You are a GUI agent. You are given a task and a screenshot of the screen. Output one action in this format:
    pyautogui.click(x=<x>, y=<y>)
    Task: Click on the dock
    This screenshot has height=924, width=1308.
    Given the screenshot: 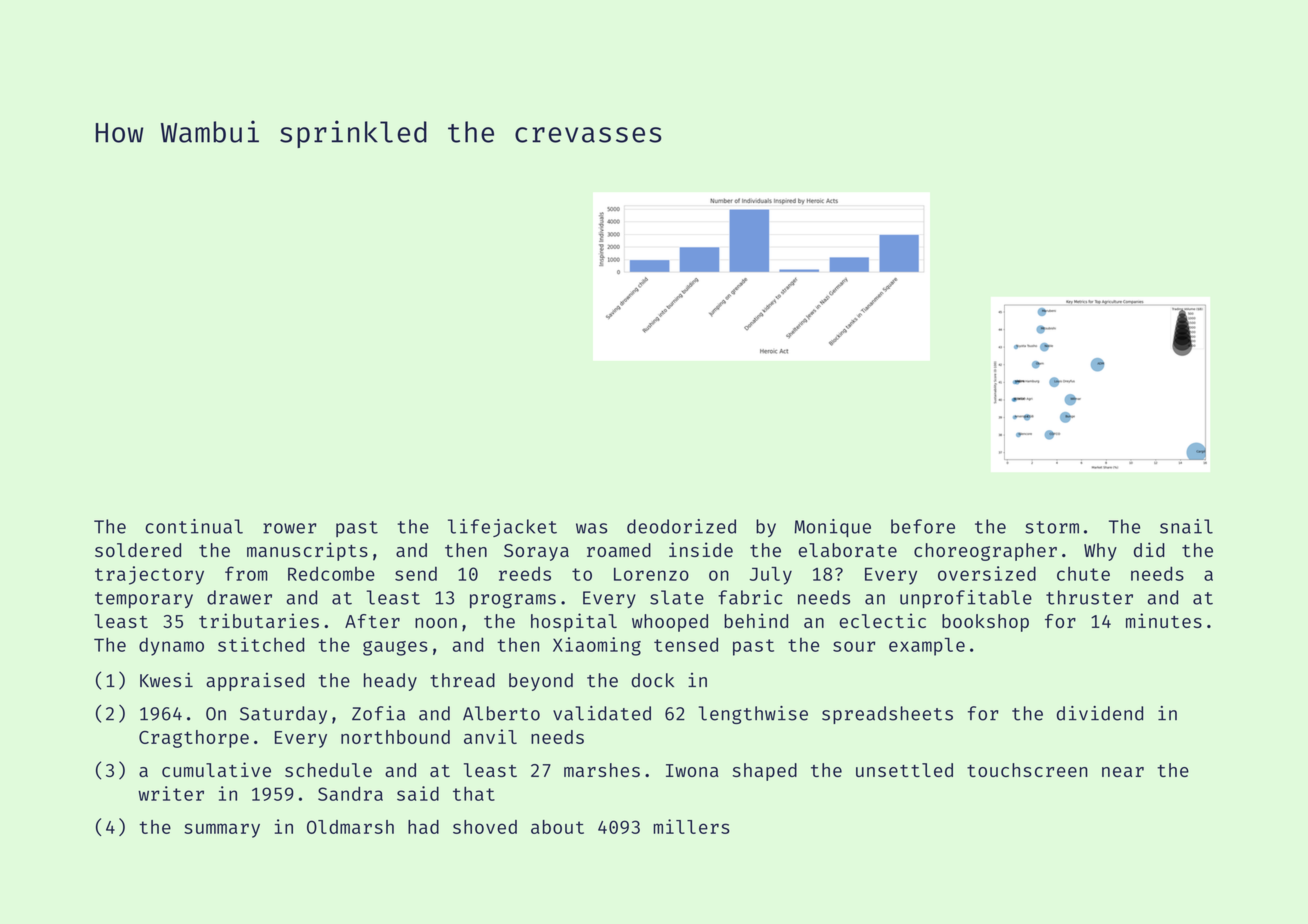 What is the action you would take?
    pyautogui.click(x=652, y=680)
